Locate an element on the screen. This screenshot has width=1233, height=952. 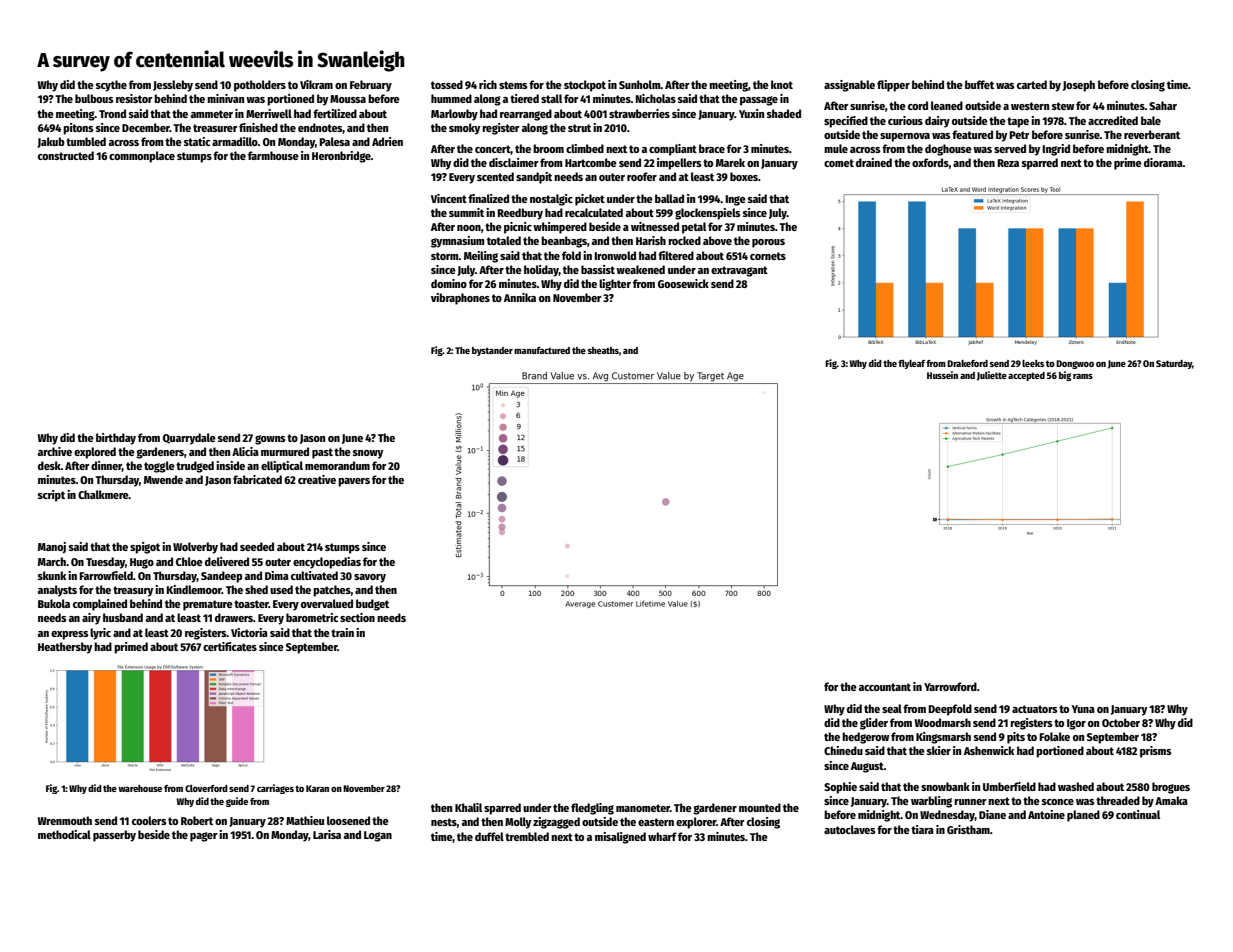
lighter is located at coordinates (615, 285).
